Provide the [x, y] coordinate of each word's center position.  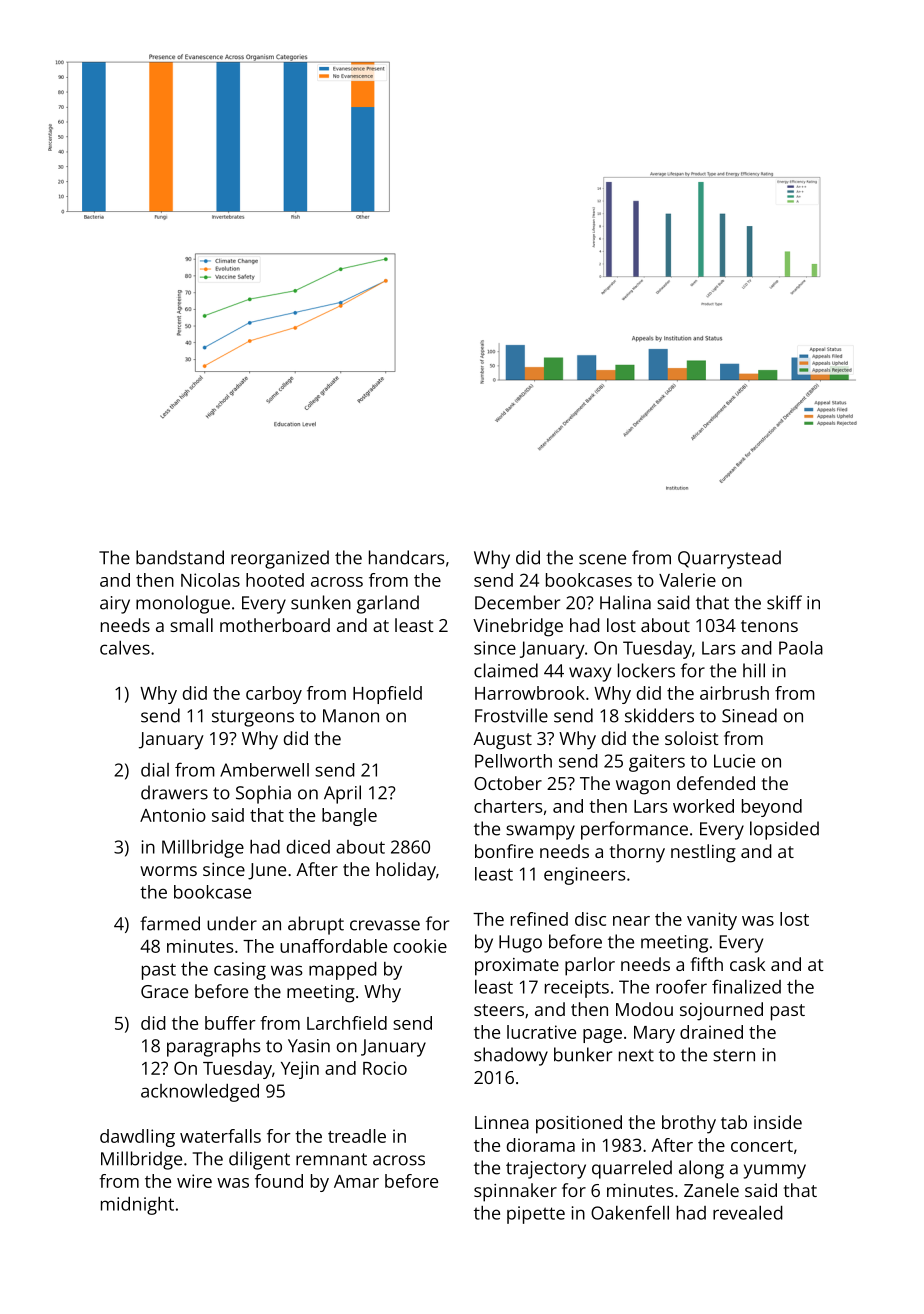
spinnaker [515, 1192]
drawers [174, 792]
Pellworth [513, 761]
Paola [801, 648]
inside [778, 1122]
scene [602, 559]
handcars [407, 557]
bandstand [180, 557]
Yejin [300, 1070]
